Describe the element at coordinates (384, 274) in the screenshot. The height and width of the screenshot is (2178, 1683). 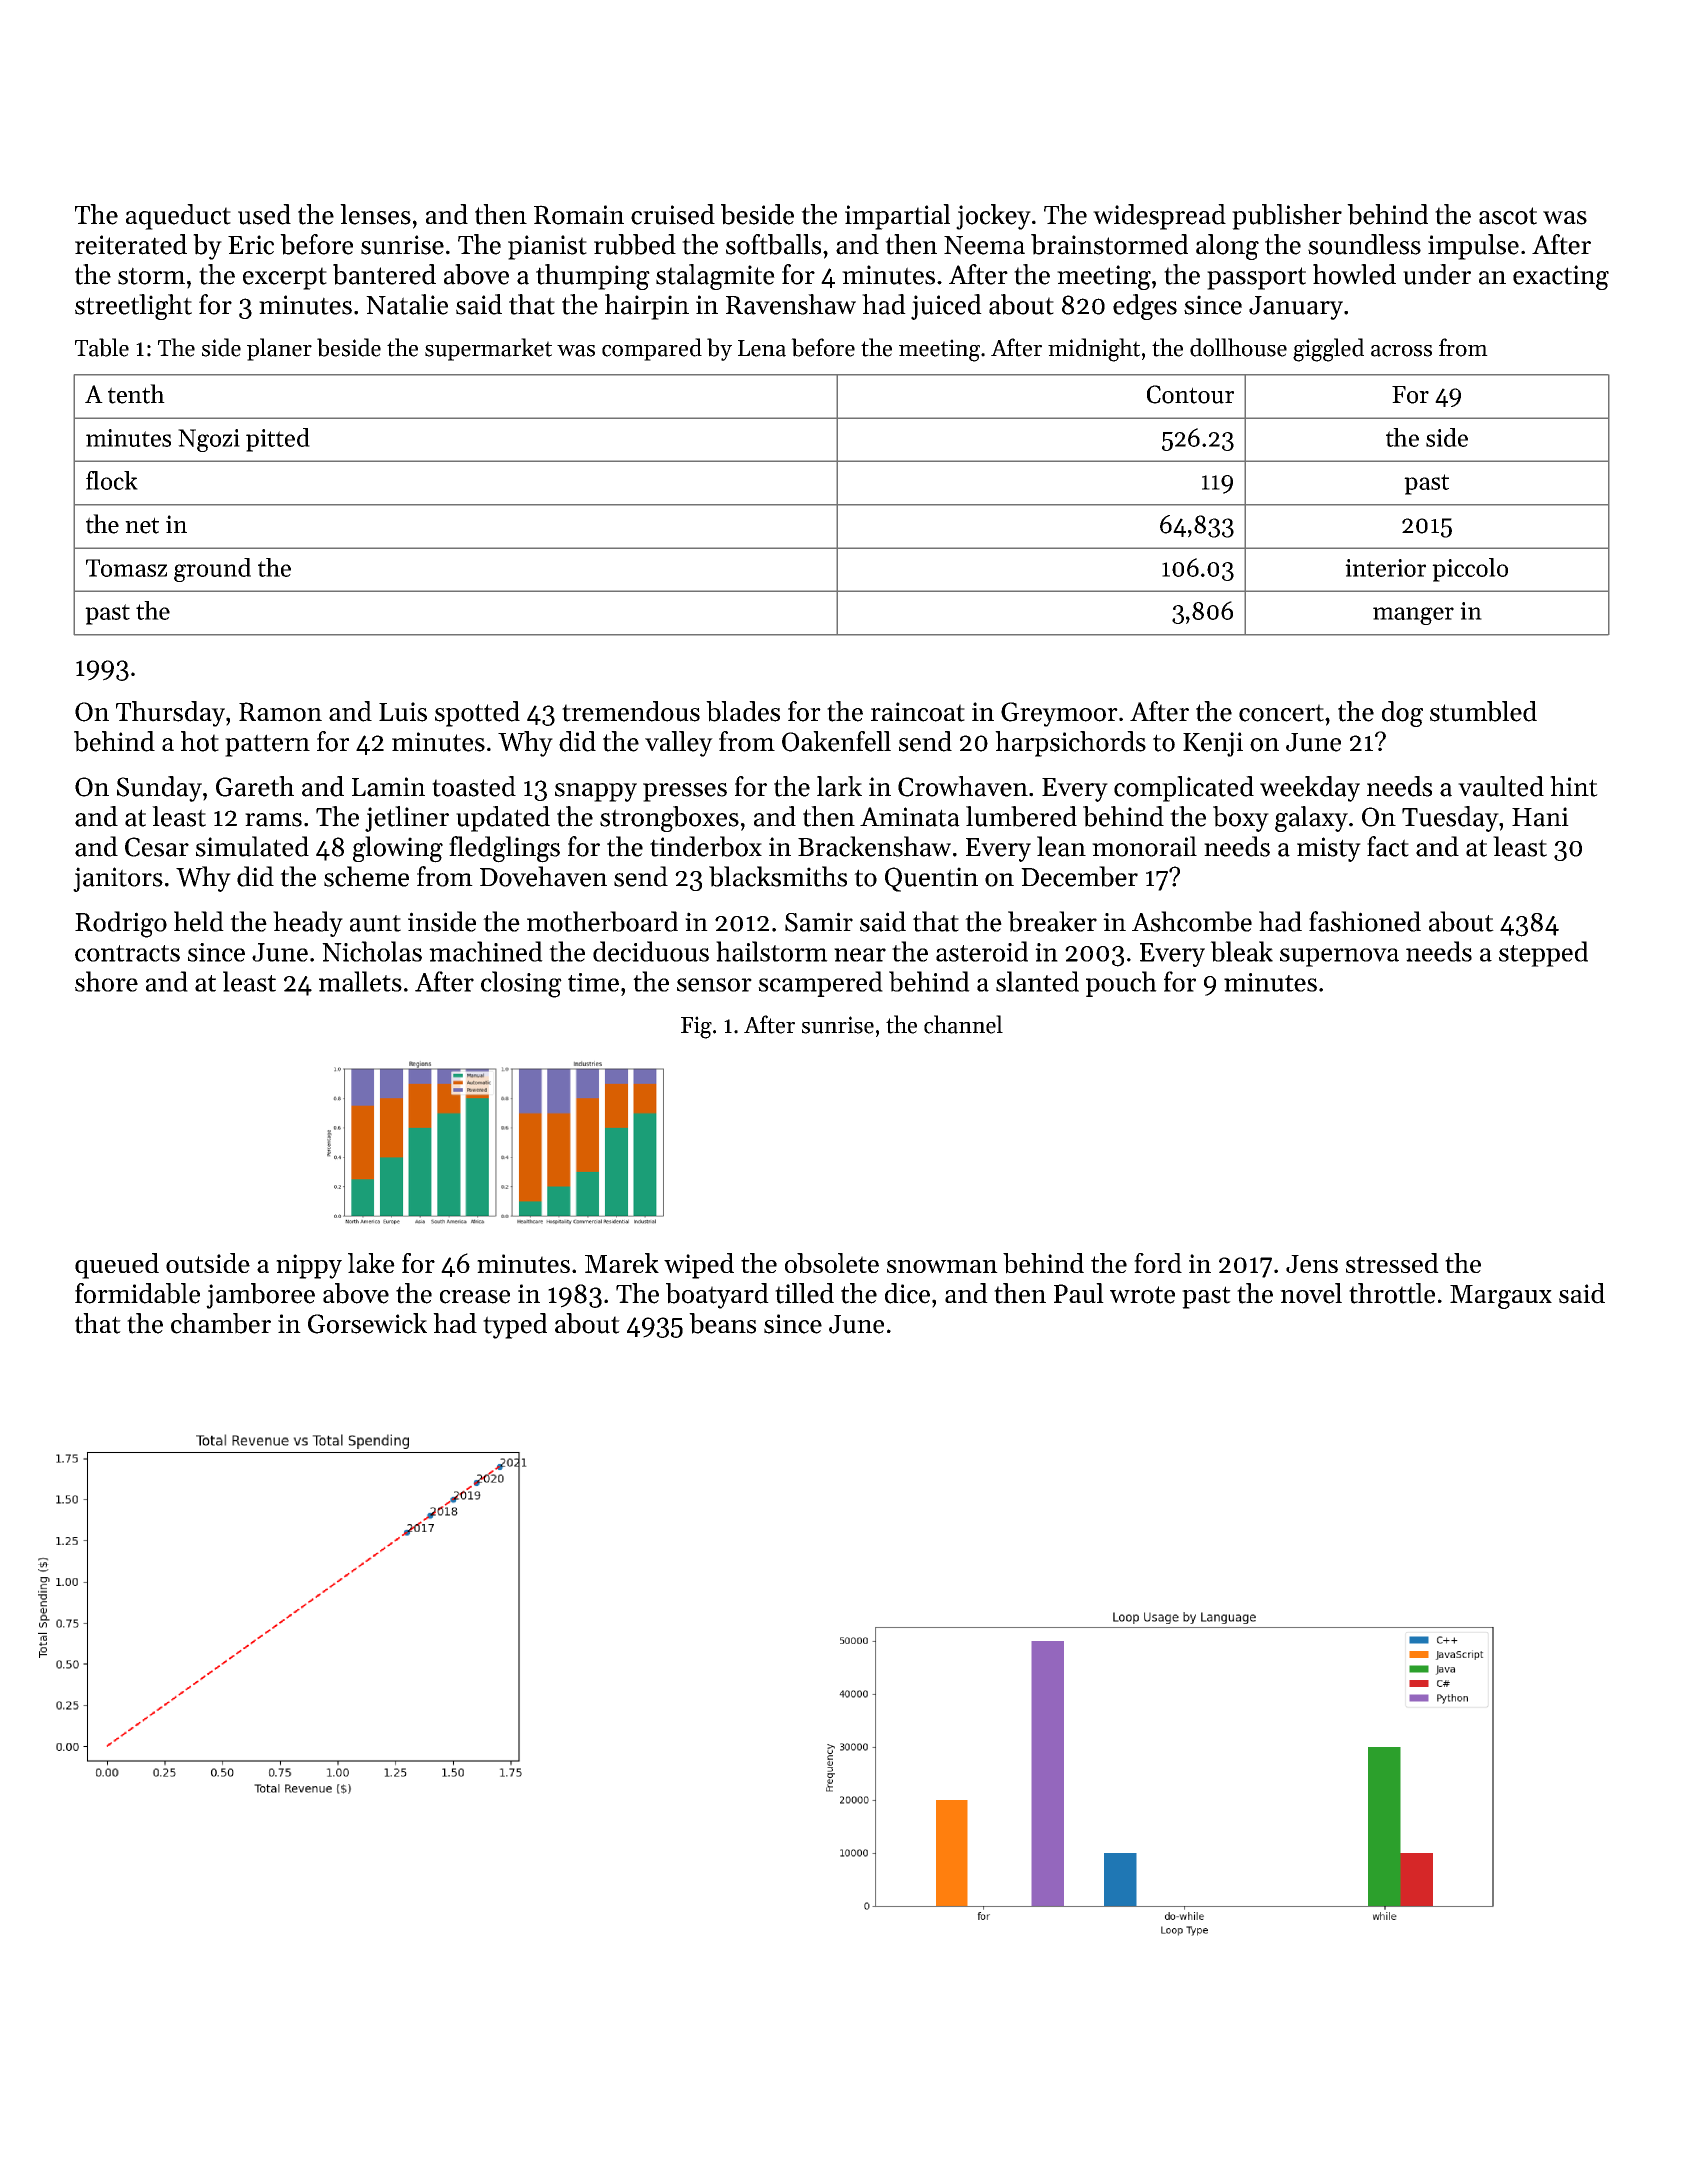
I see `bantered` at that location.
